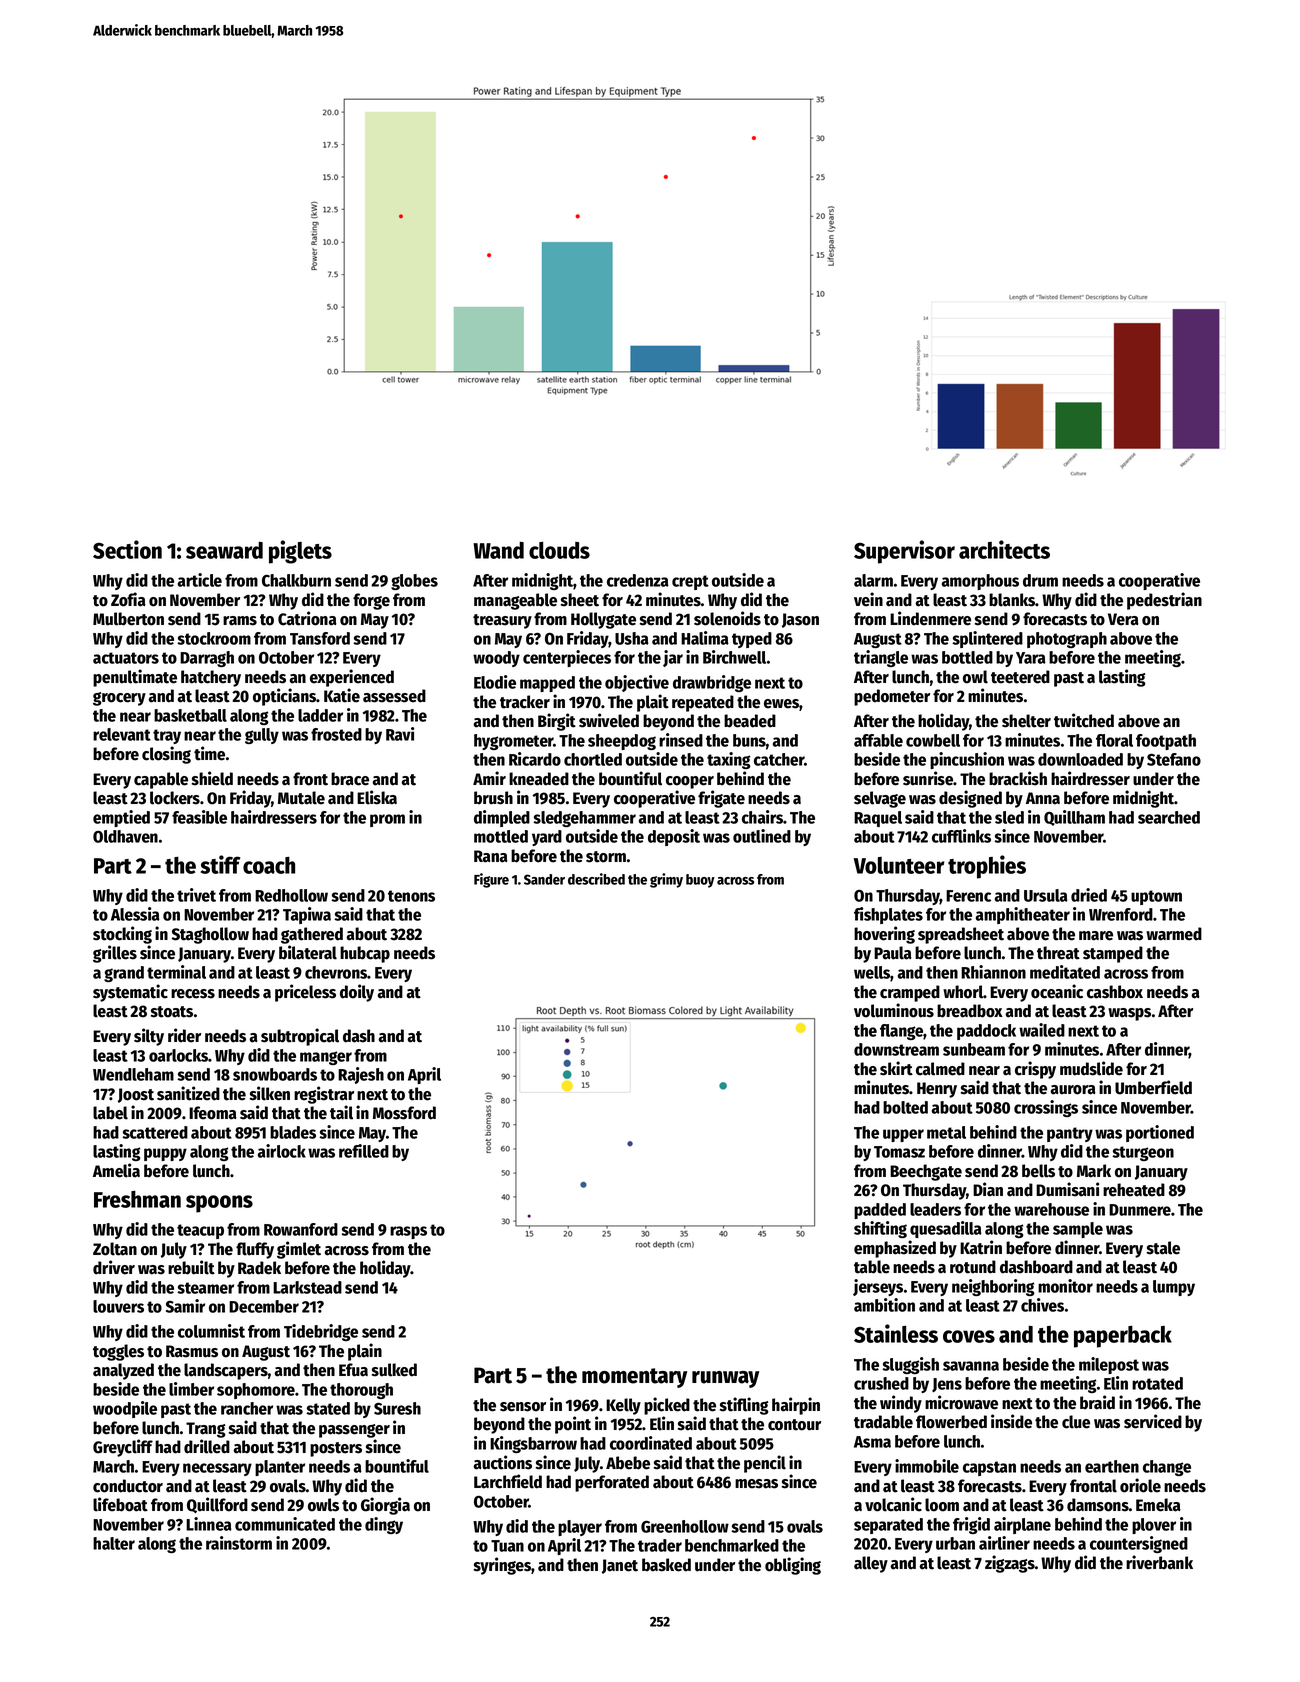  What do you see at coordinates (989, 1468) in the image?
I see `capstan` at bounding box center [989, 1468].
